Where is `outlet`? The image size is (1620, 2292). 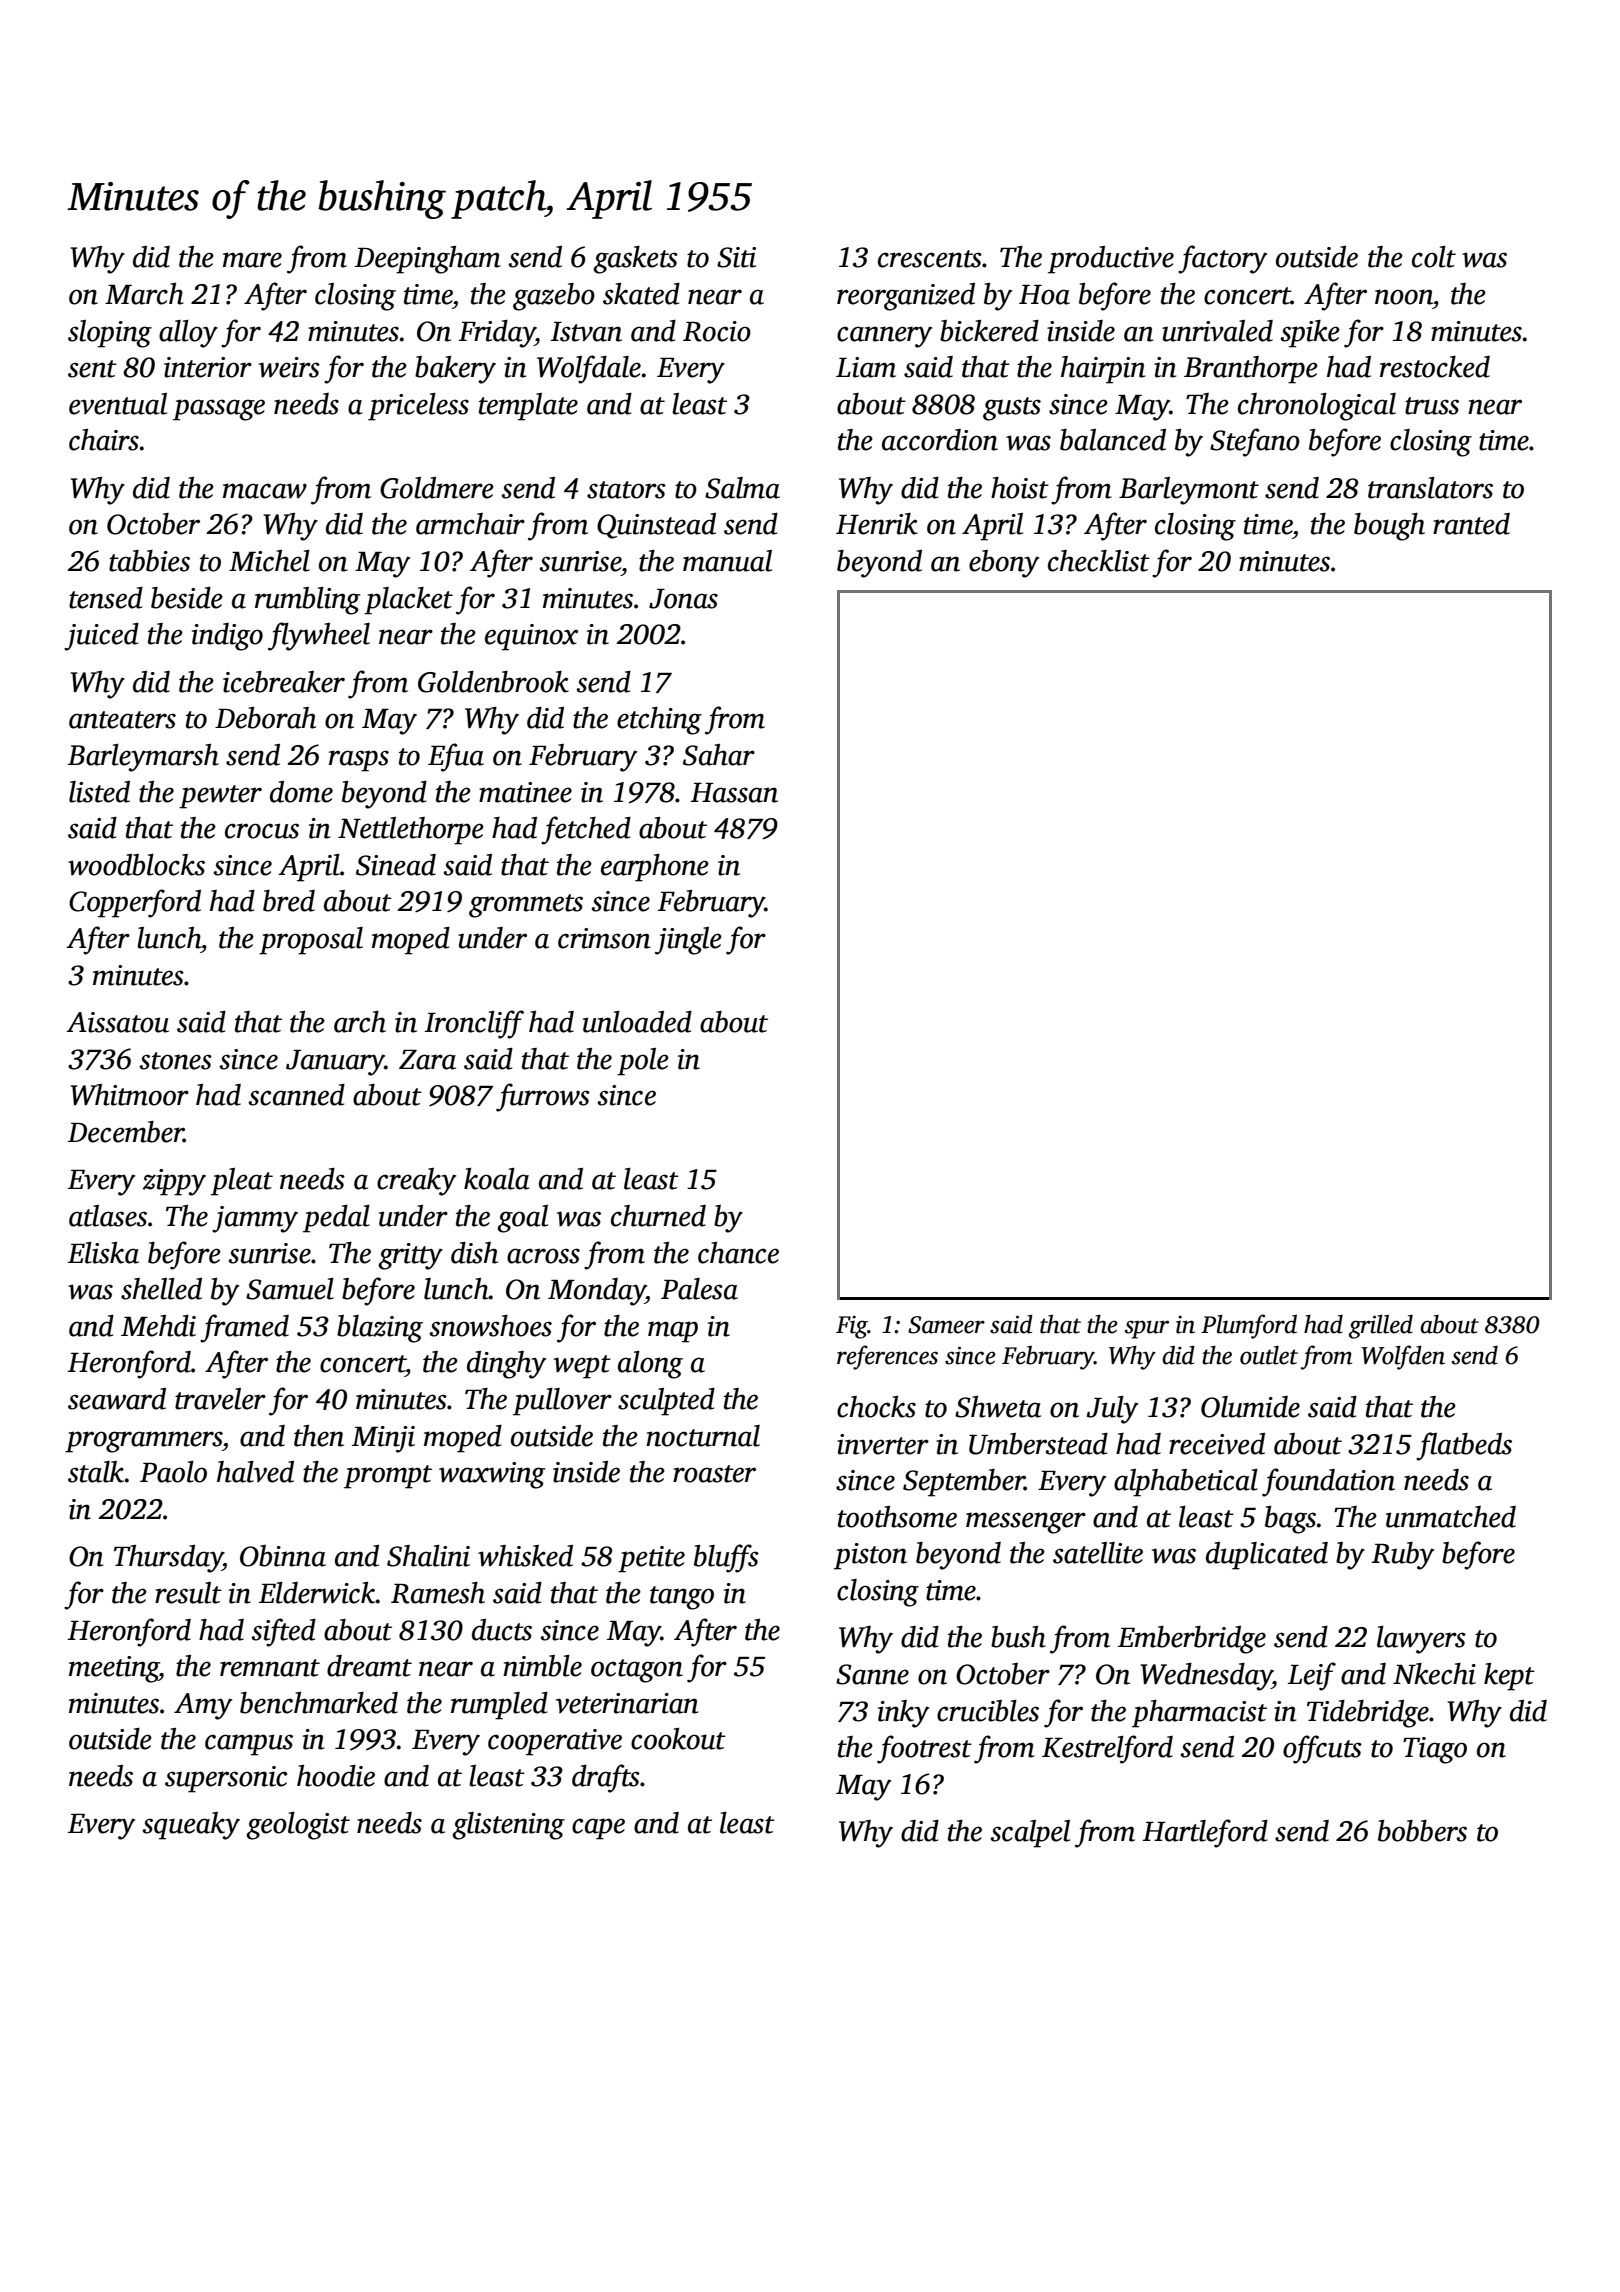 outlet is located at coordinates (1269, 1355).
